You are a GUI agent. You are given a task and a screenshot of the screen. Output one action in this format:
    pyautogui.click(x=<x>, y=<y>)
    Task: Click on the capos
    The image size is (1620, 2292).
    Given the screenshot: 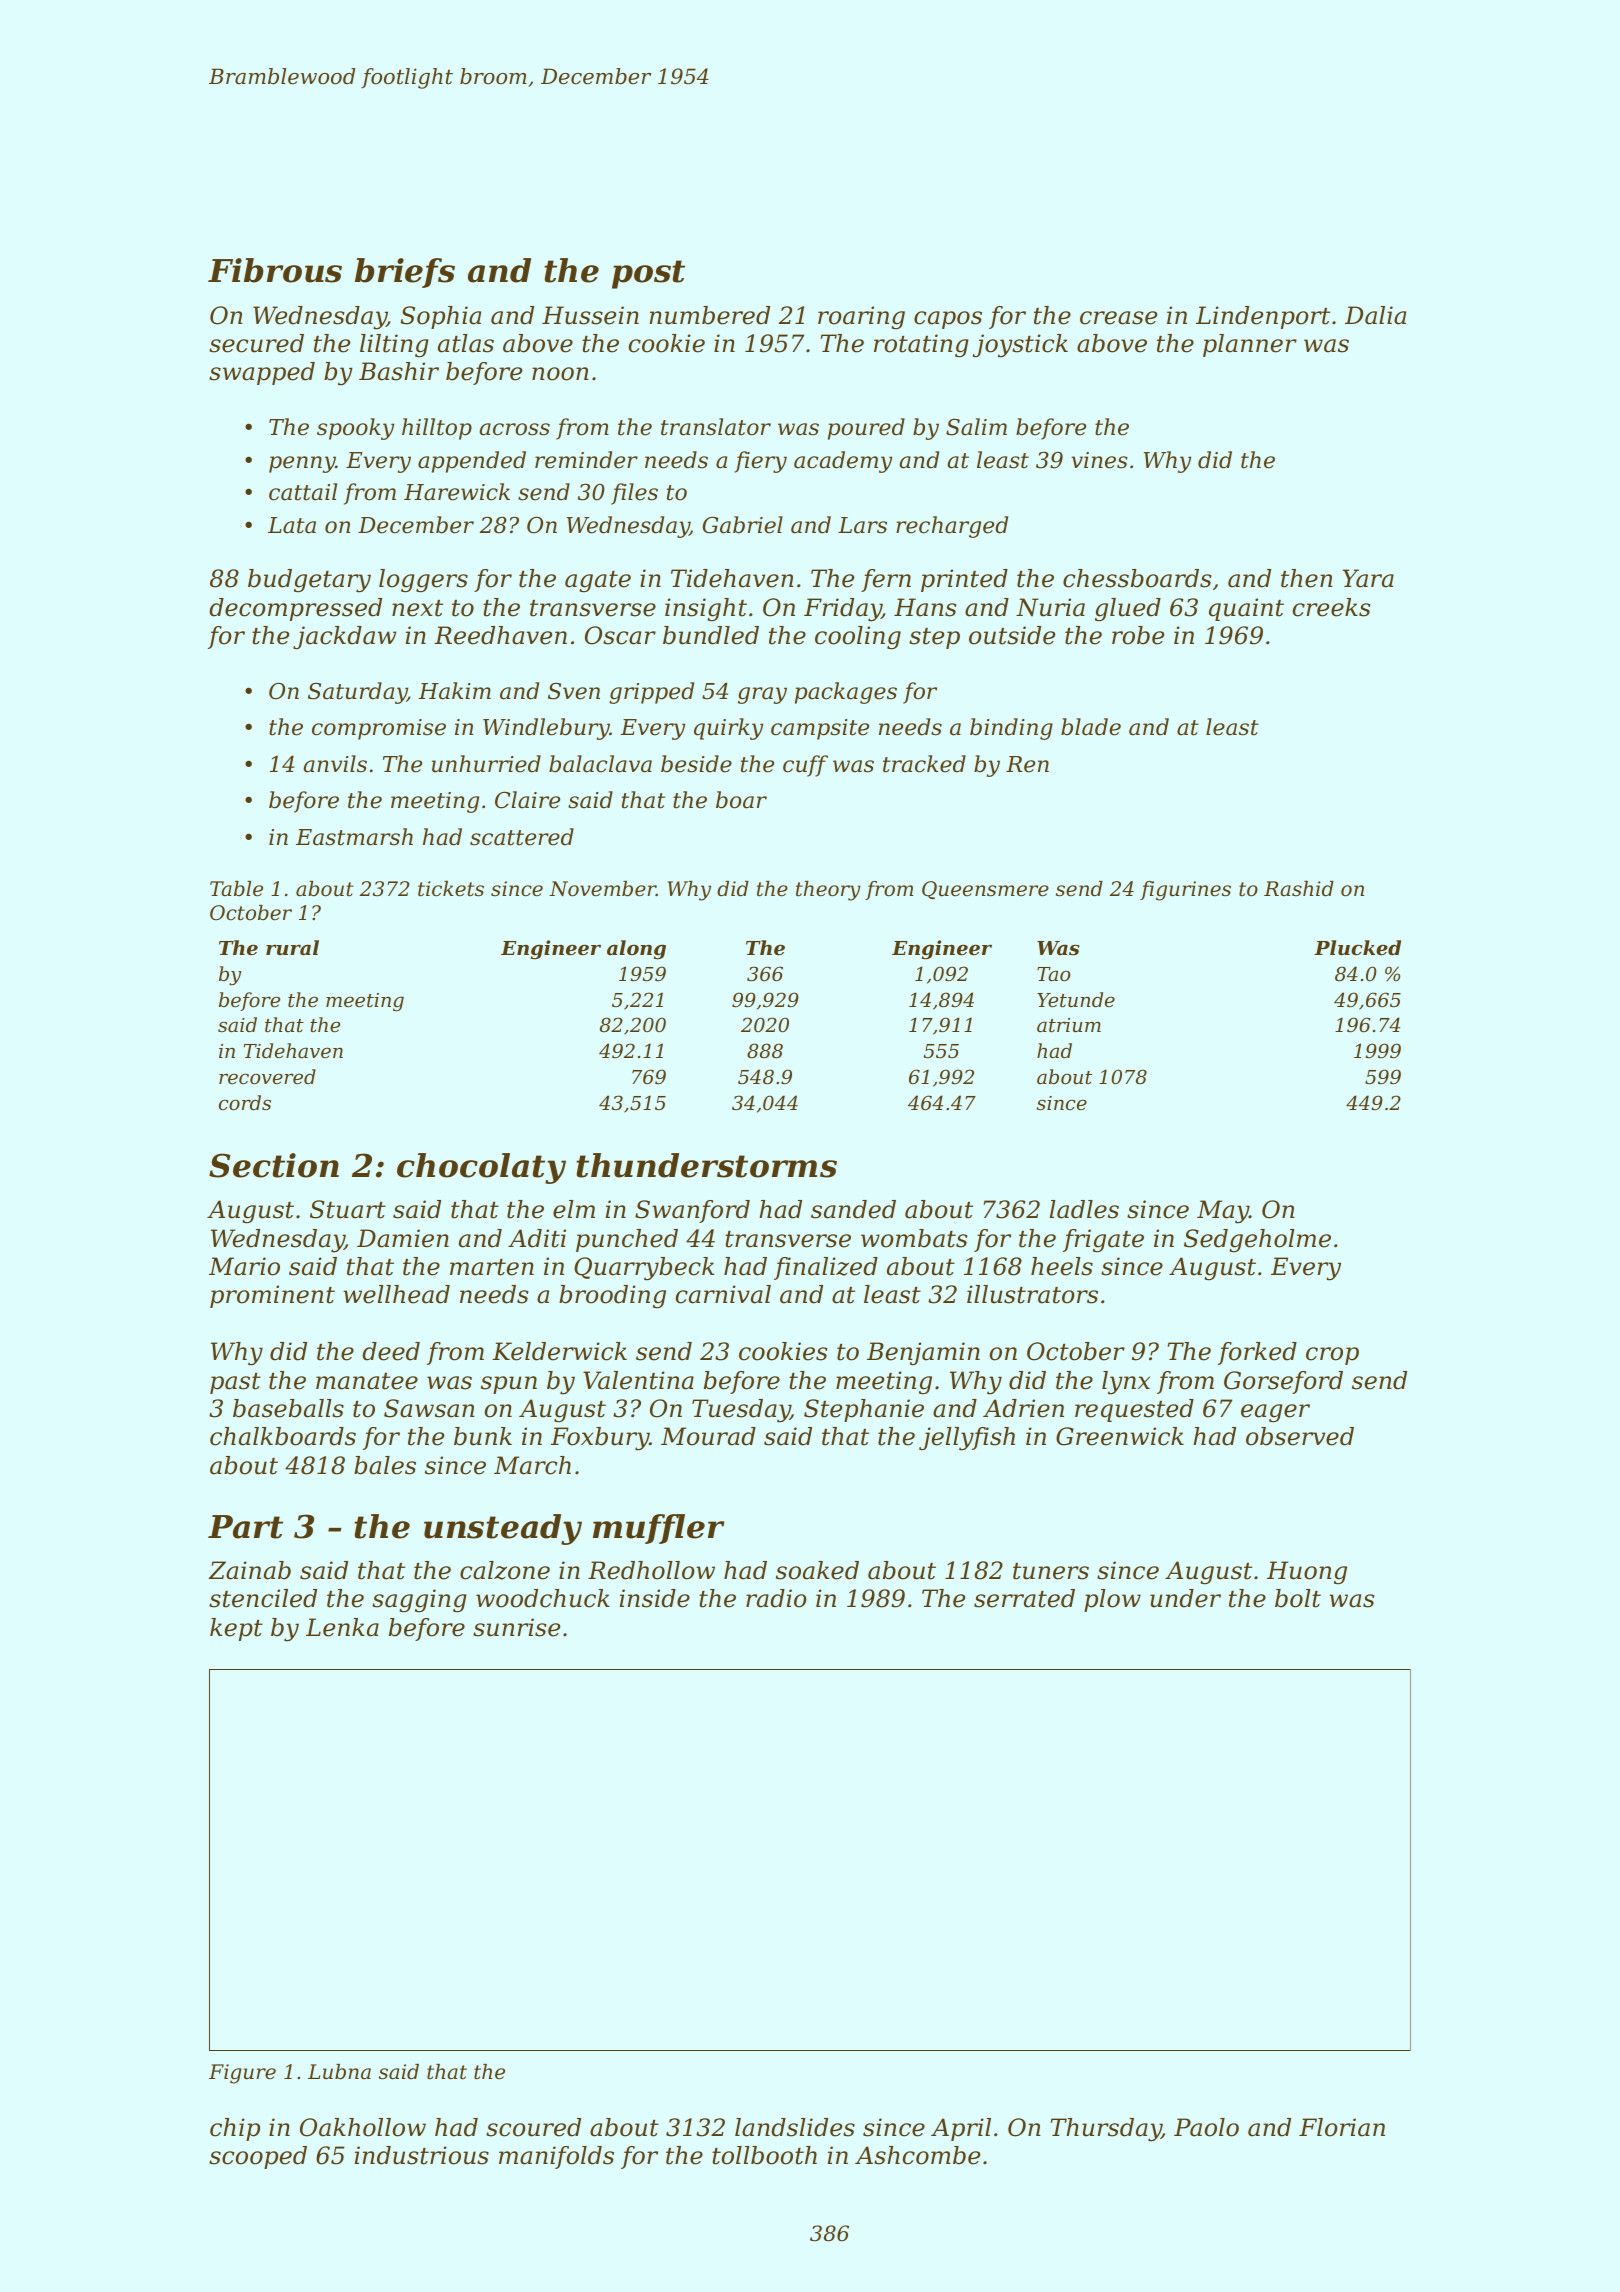 What is the action you would take?
    pyautogui.click(x=948, y=320)
